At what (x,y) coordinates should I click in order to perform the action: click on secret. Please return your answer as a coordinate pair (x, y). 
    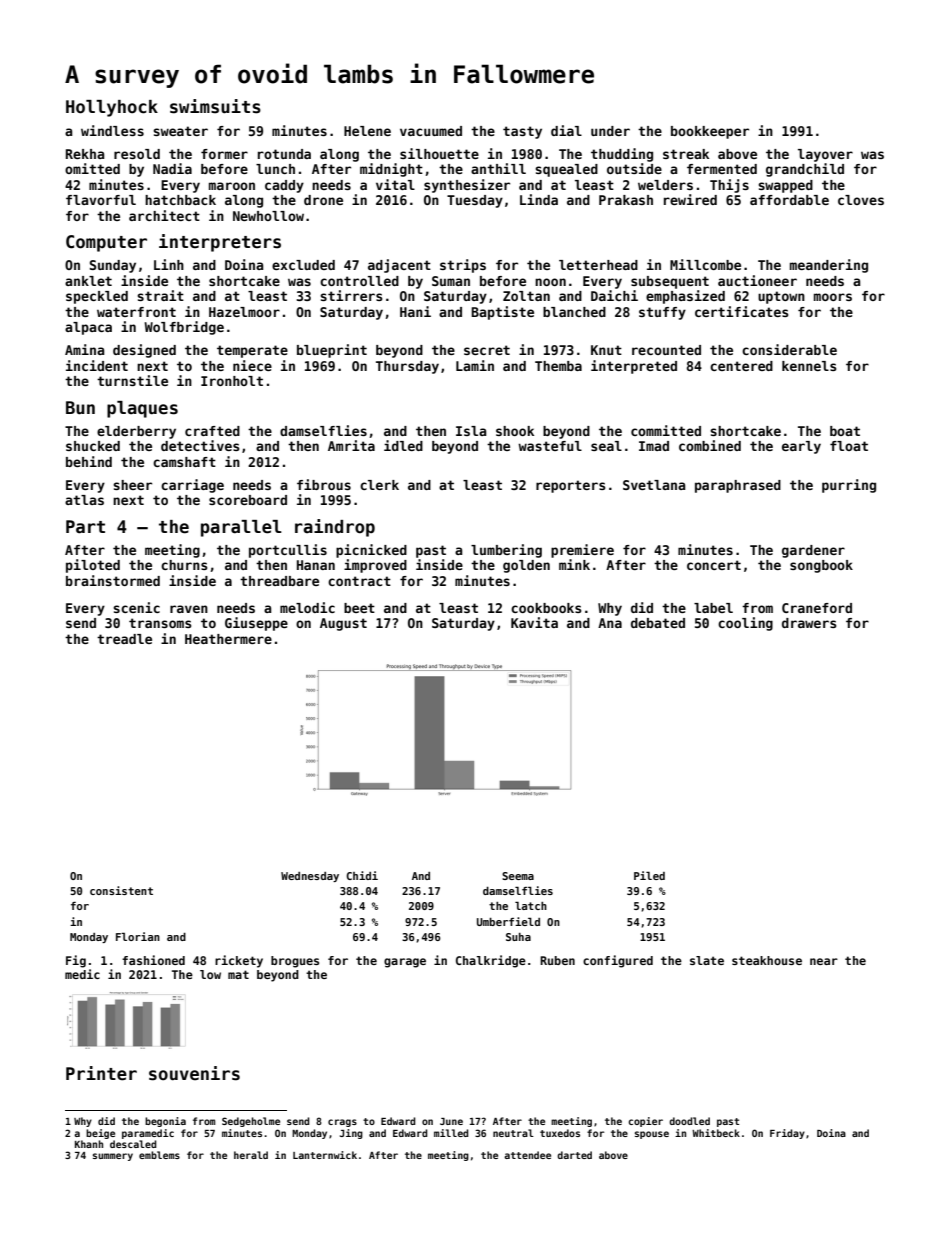
    Looking at the image, I should click on (487, 350).
